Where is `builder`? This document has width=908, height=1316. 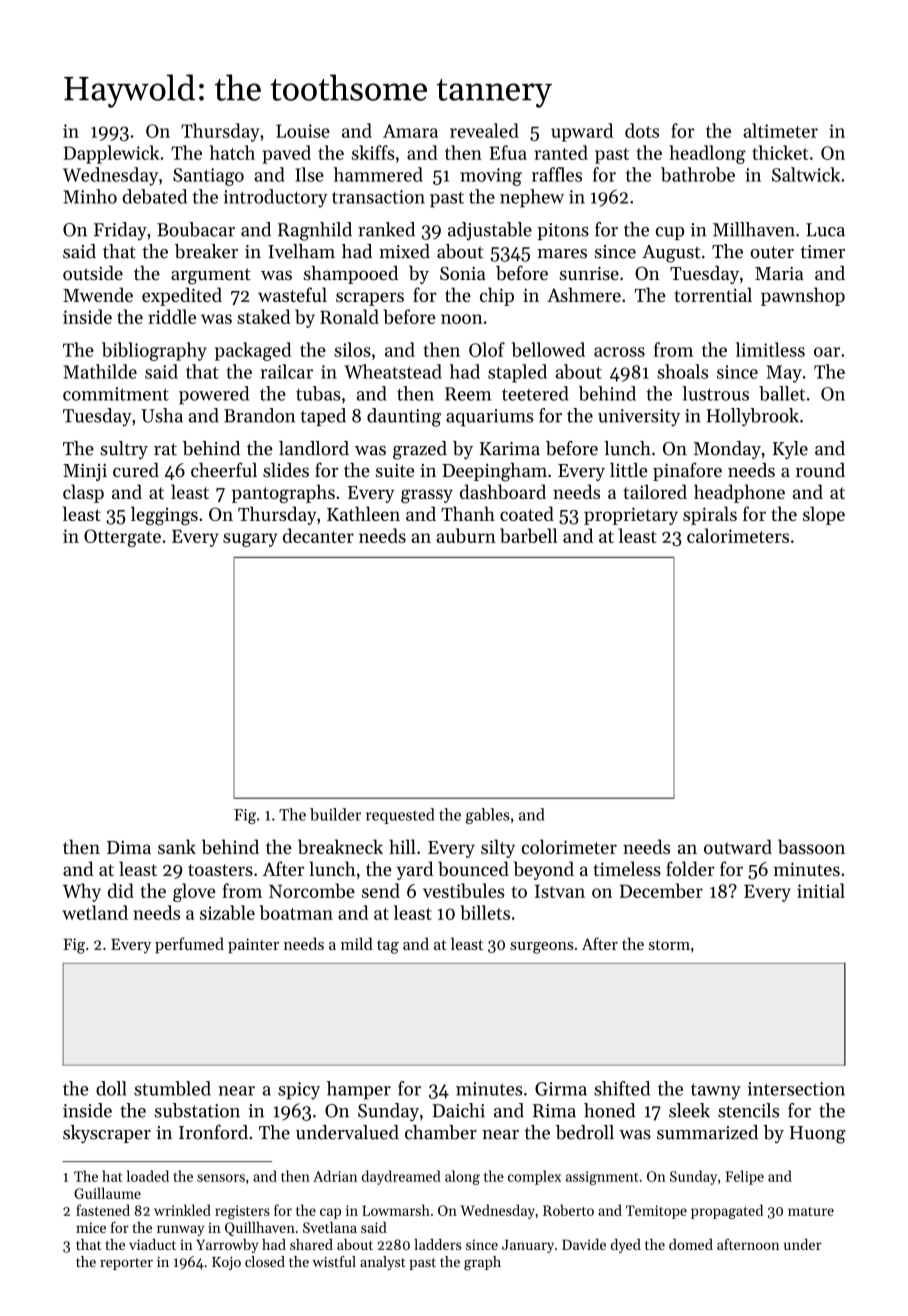
builder is located at coordinates (335, 814).
